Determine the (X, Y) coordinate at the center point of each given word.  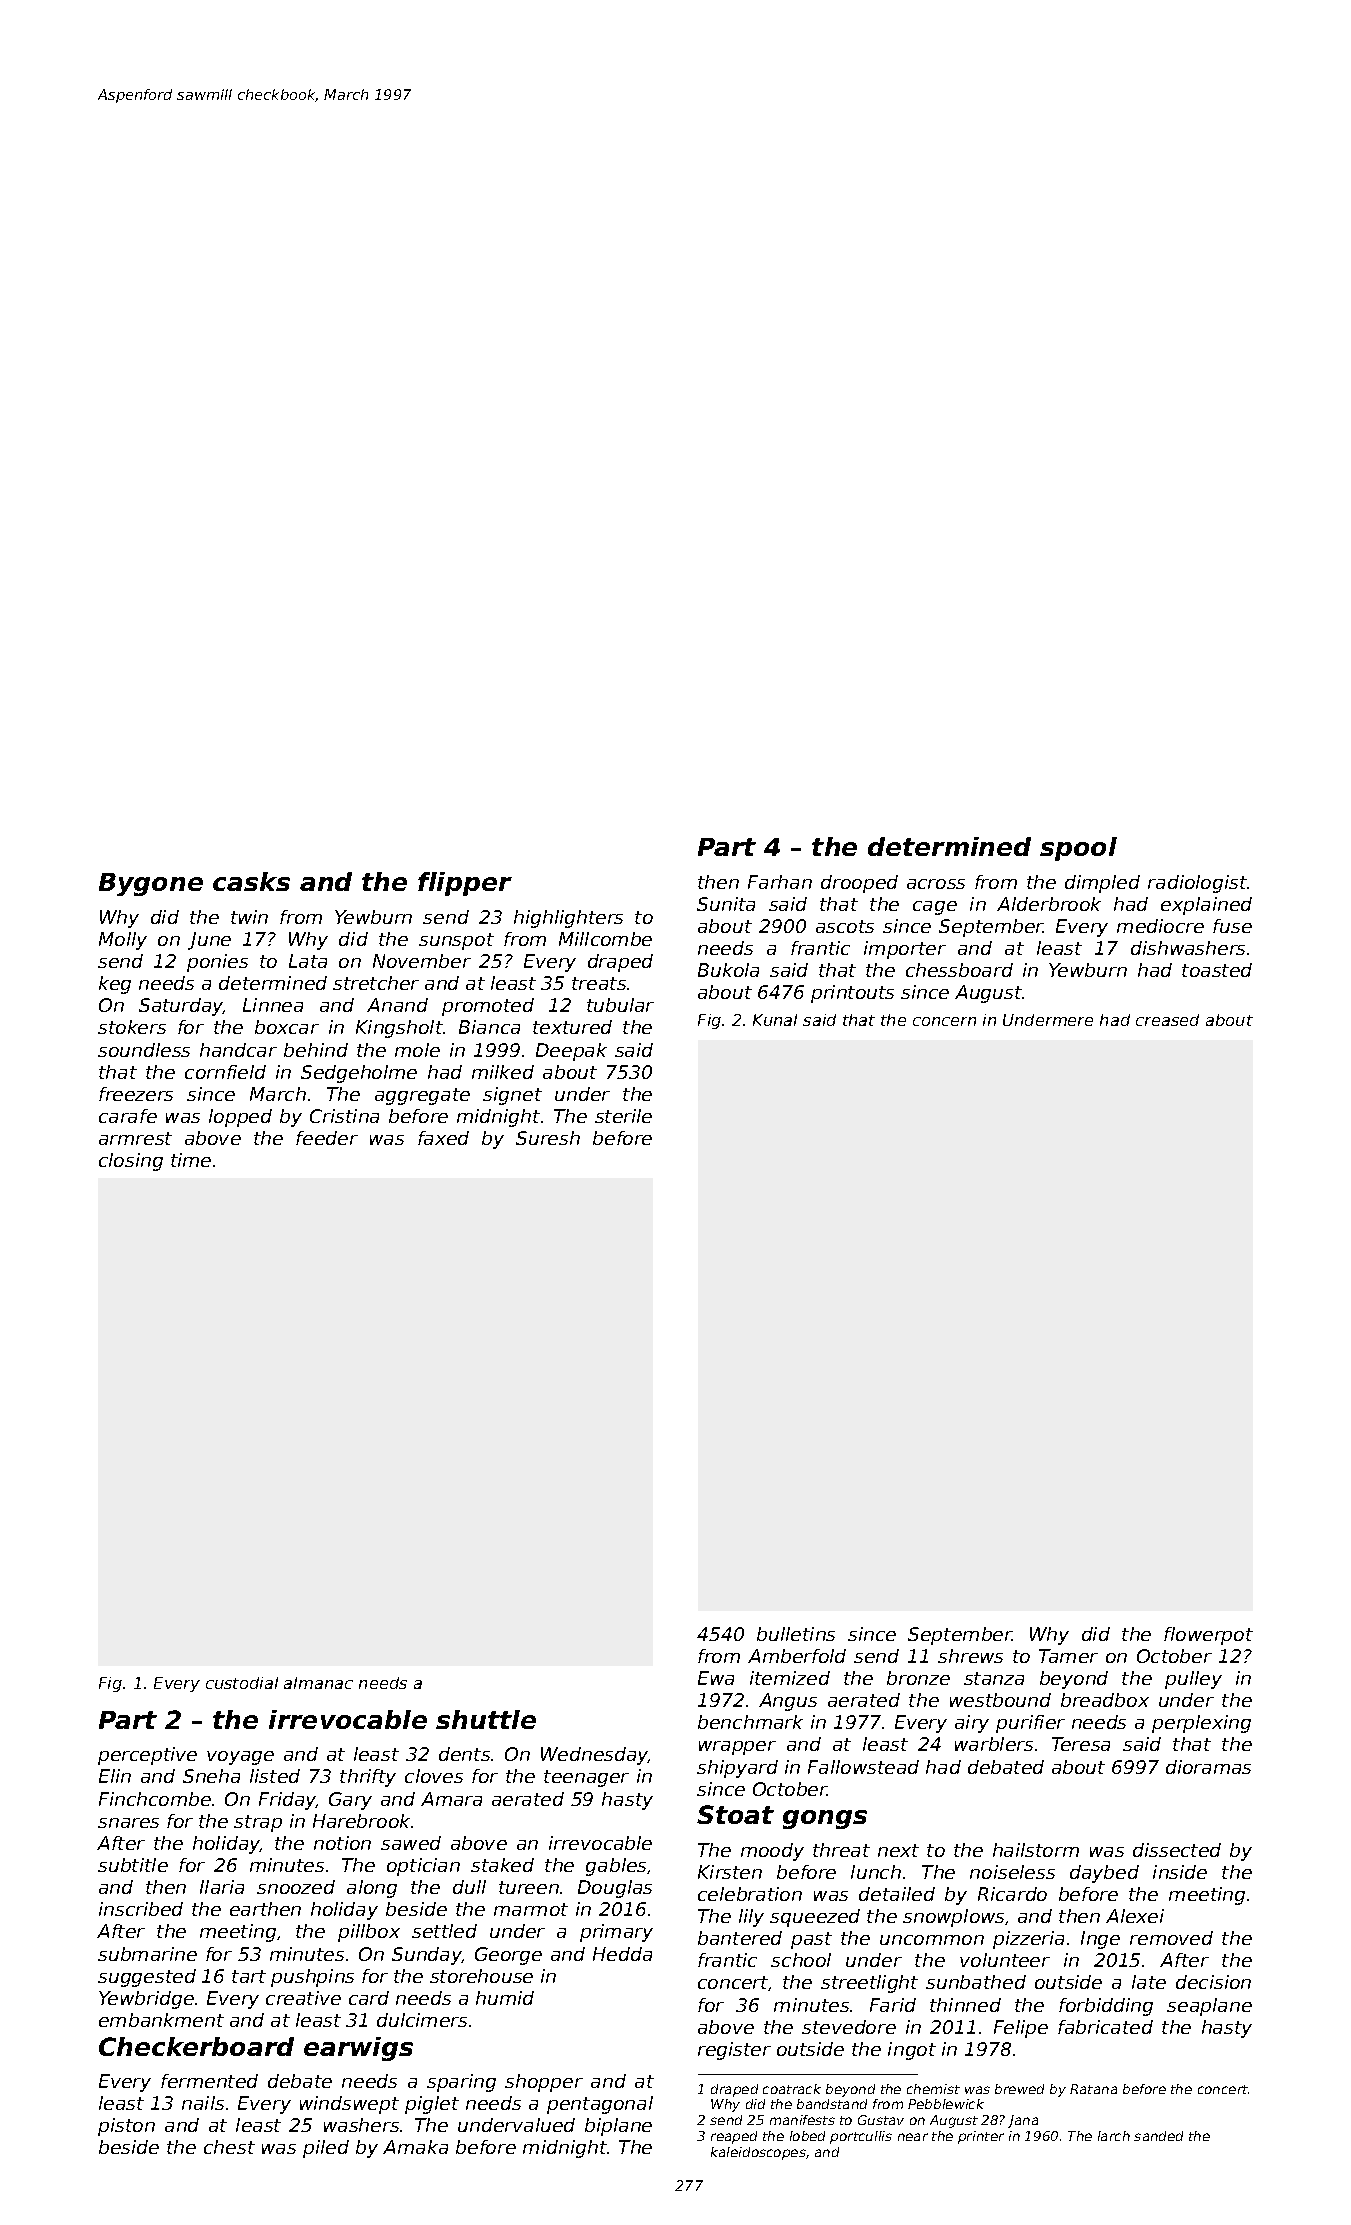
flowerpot (1208, 1636)
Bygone (151, 884)
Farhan (780, 882)
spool (1078, 849)
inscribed (141, 1909)
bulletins (796, 1634)
